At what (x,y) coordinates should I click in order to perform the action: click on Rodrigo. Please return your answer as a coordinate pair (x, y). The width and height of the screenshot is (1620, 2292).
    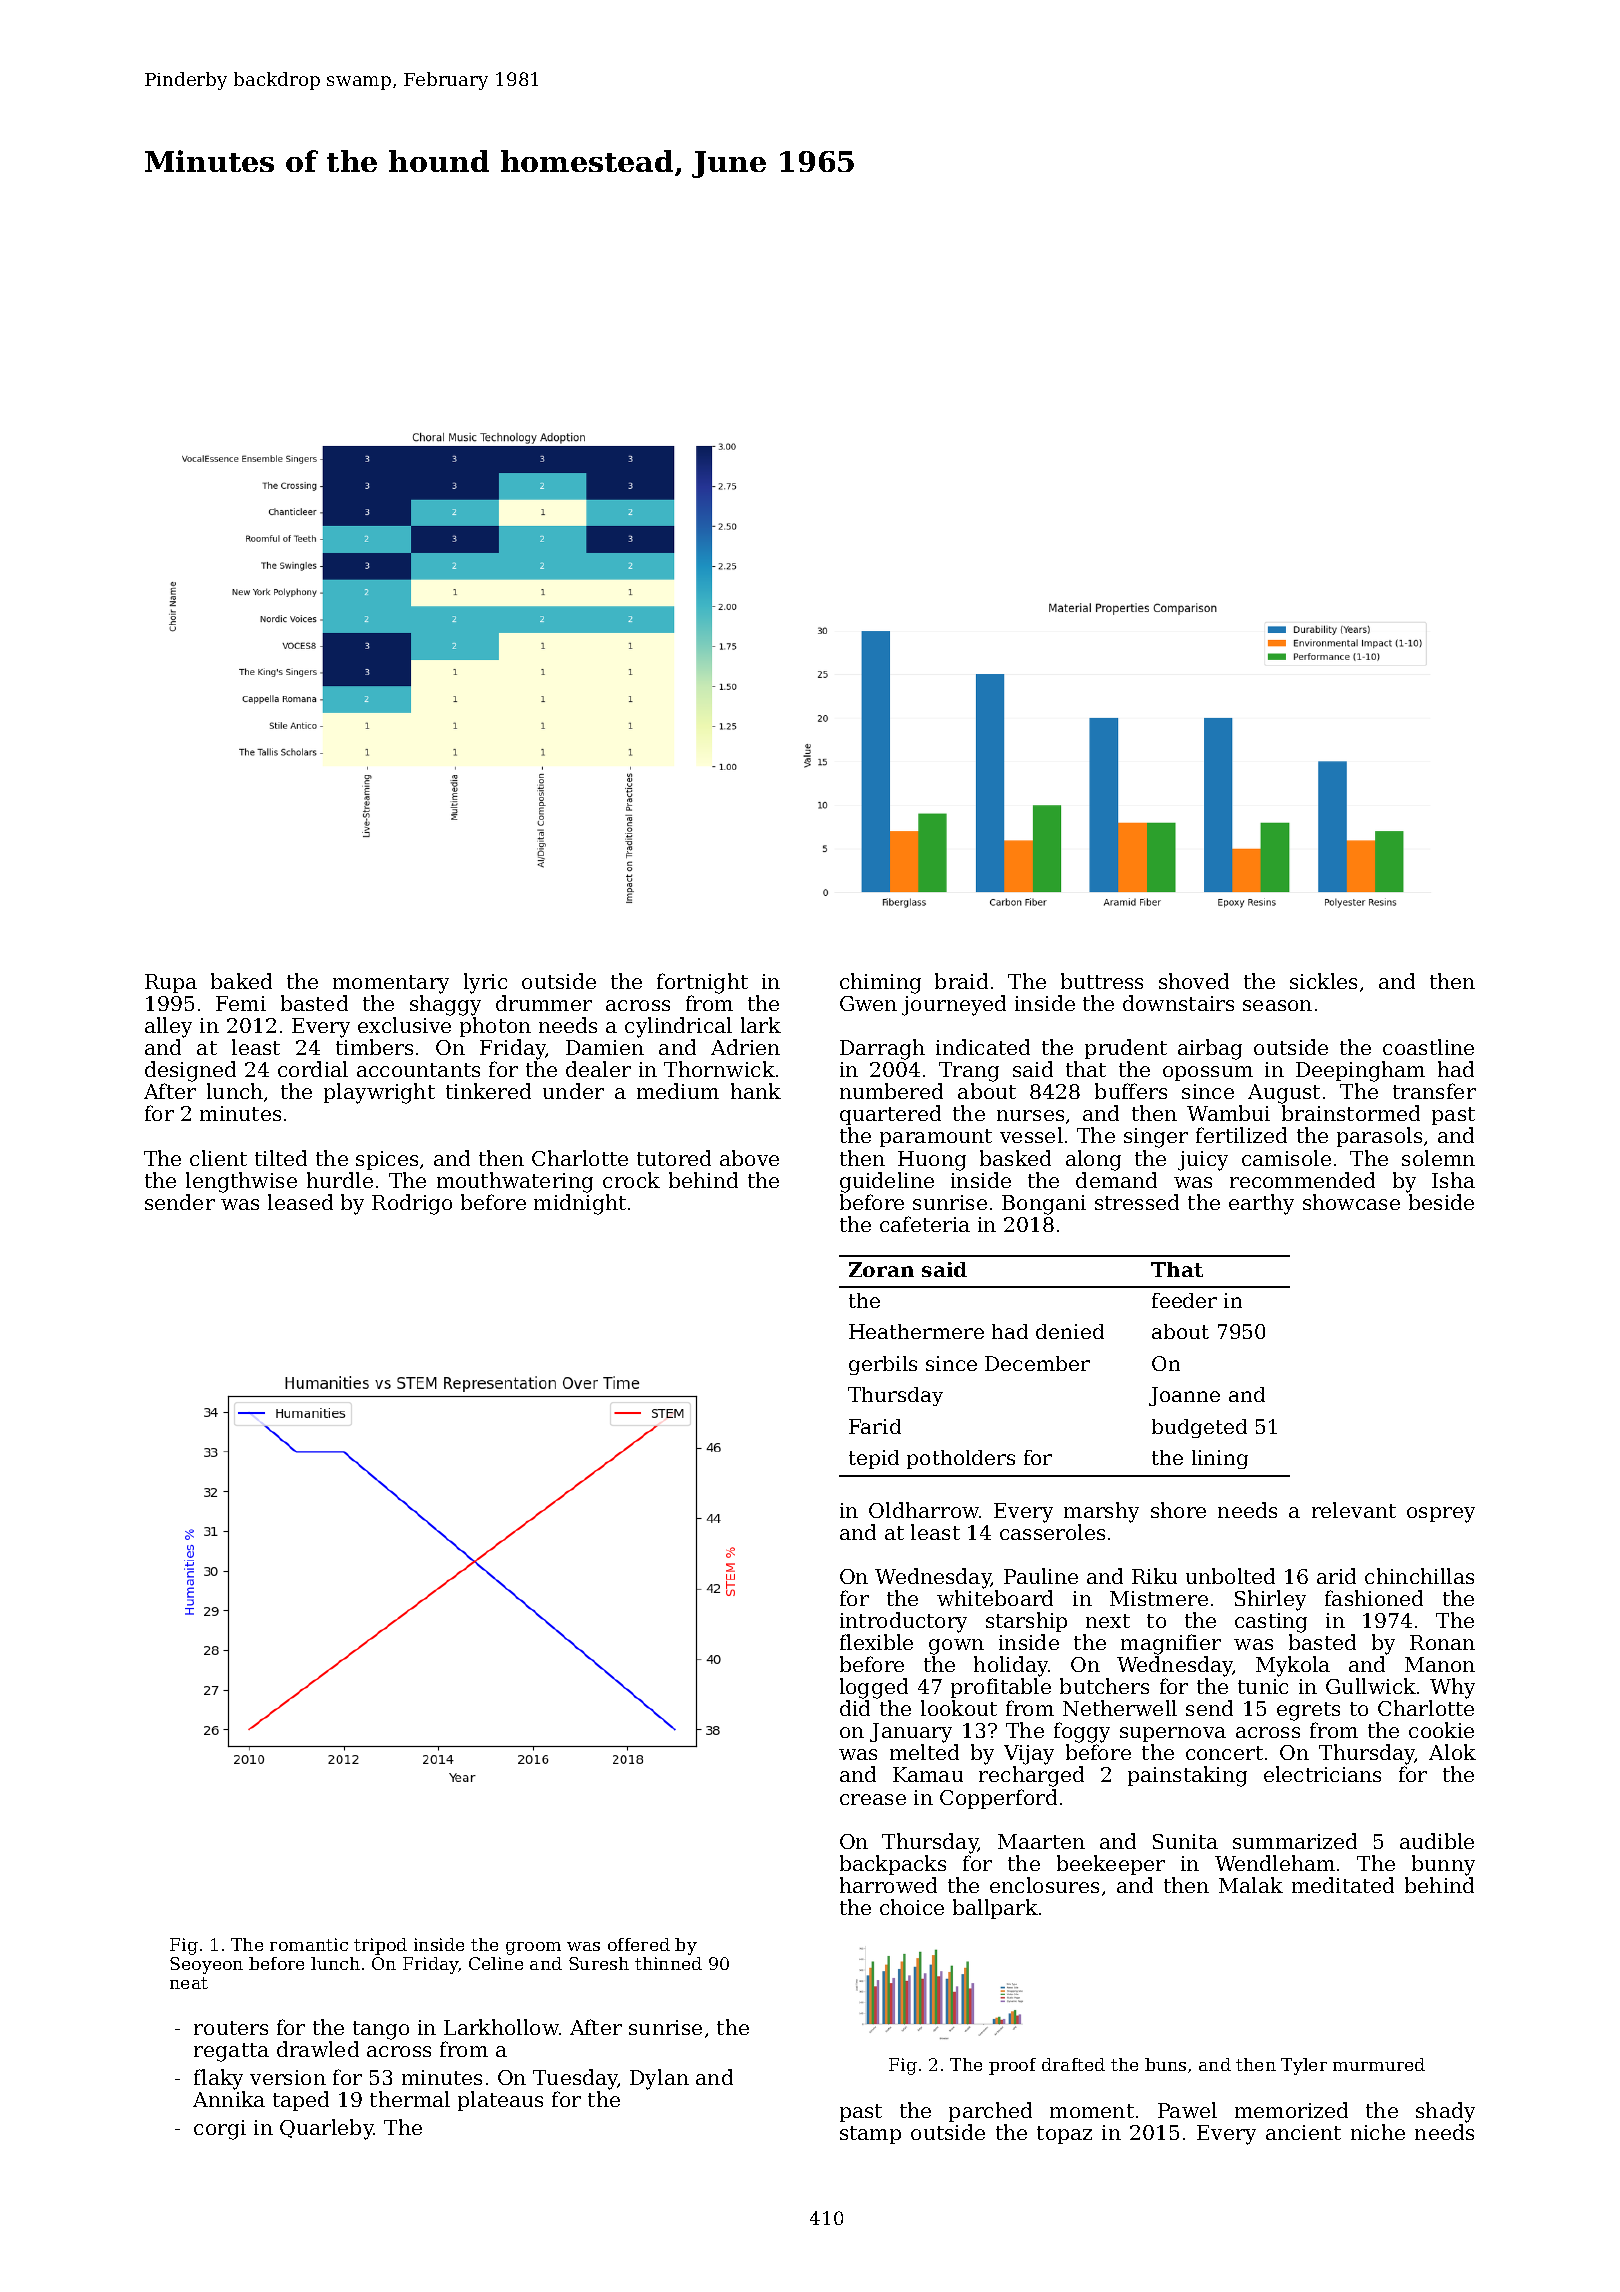
    Looking at the image, I should click on (412, 1204).
